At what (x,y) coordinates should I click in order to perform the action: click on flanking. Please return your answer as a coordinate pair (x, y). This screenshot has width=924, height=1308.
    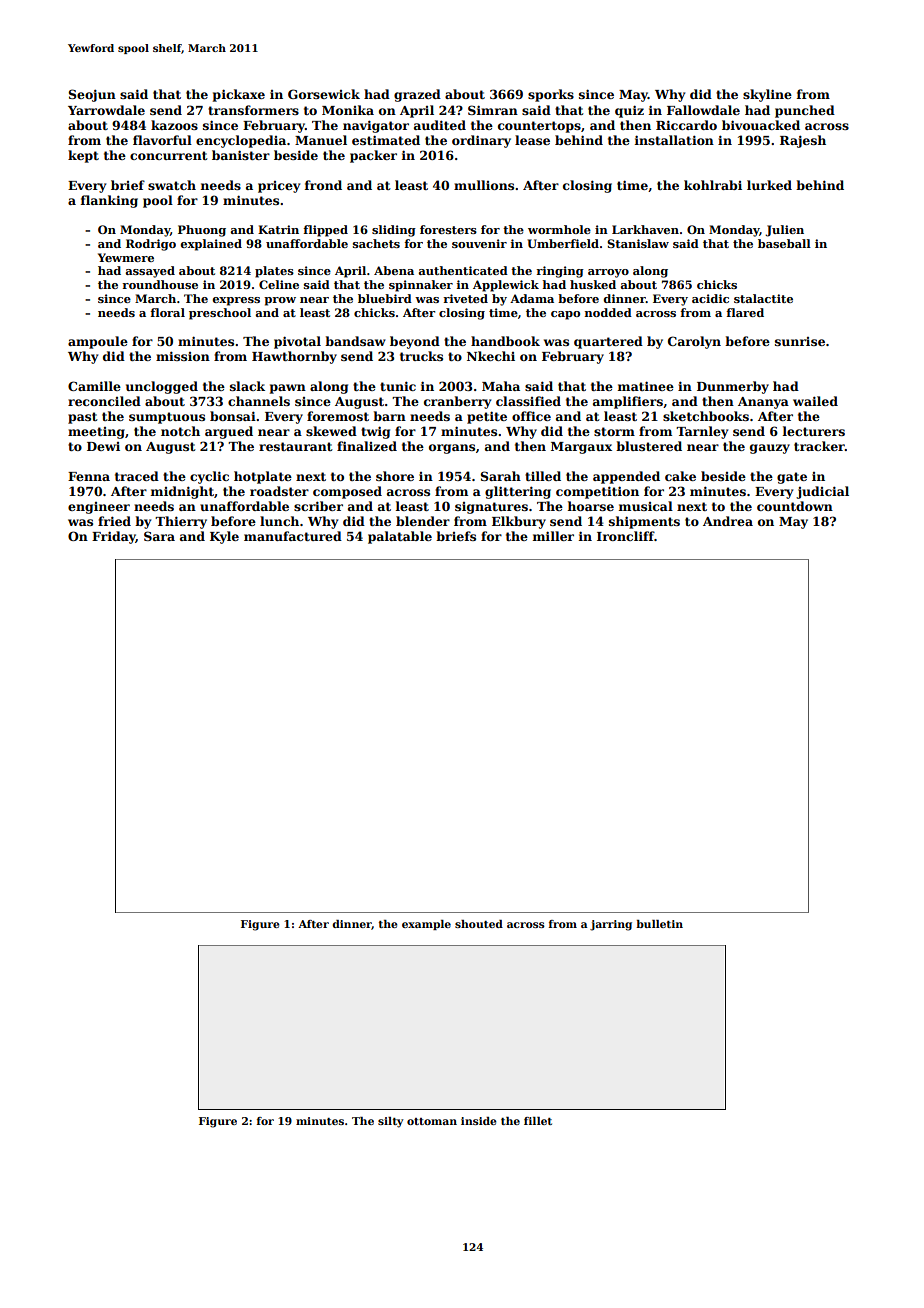
    Looking at the image, I should click on (109, 201).
